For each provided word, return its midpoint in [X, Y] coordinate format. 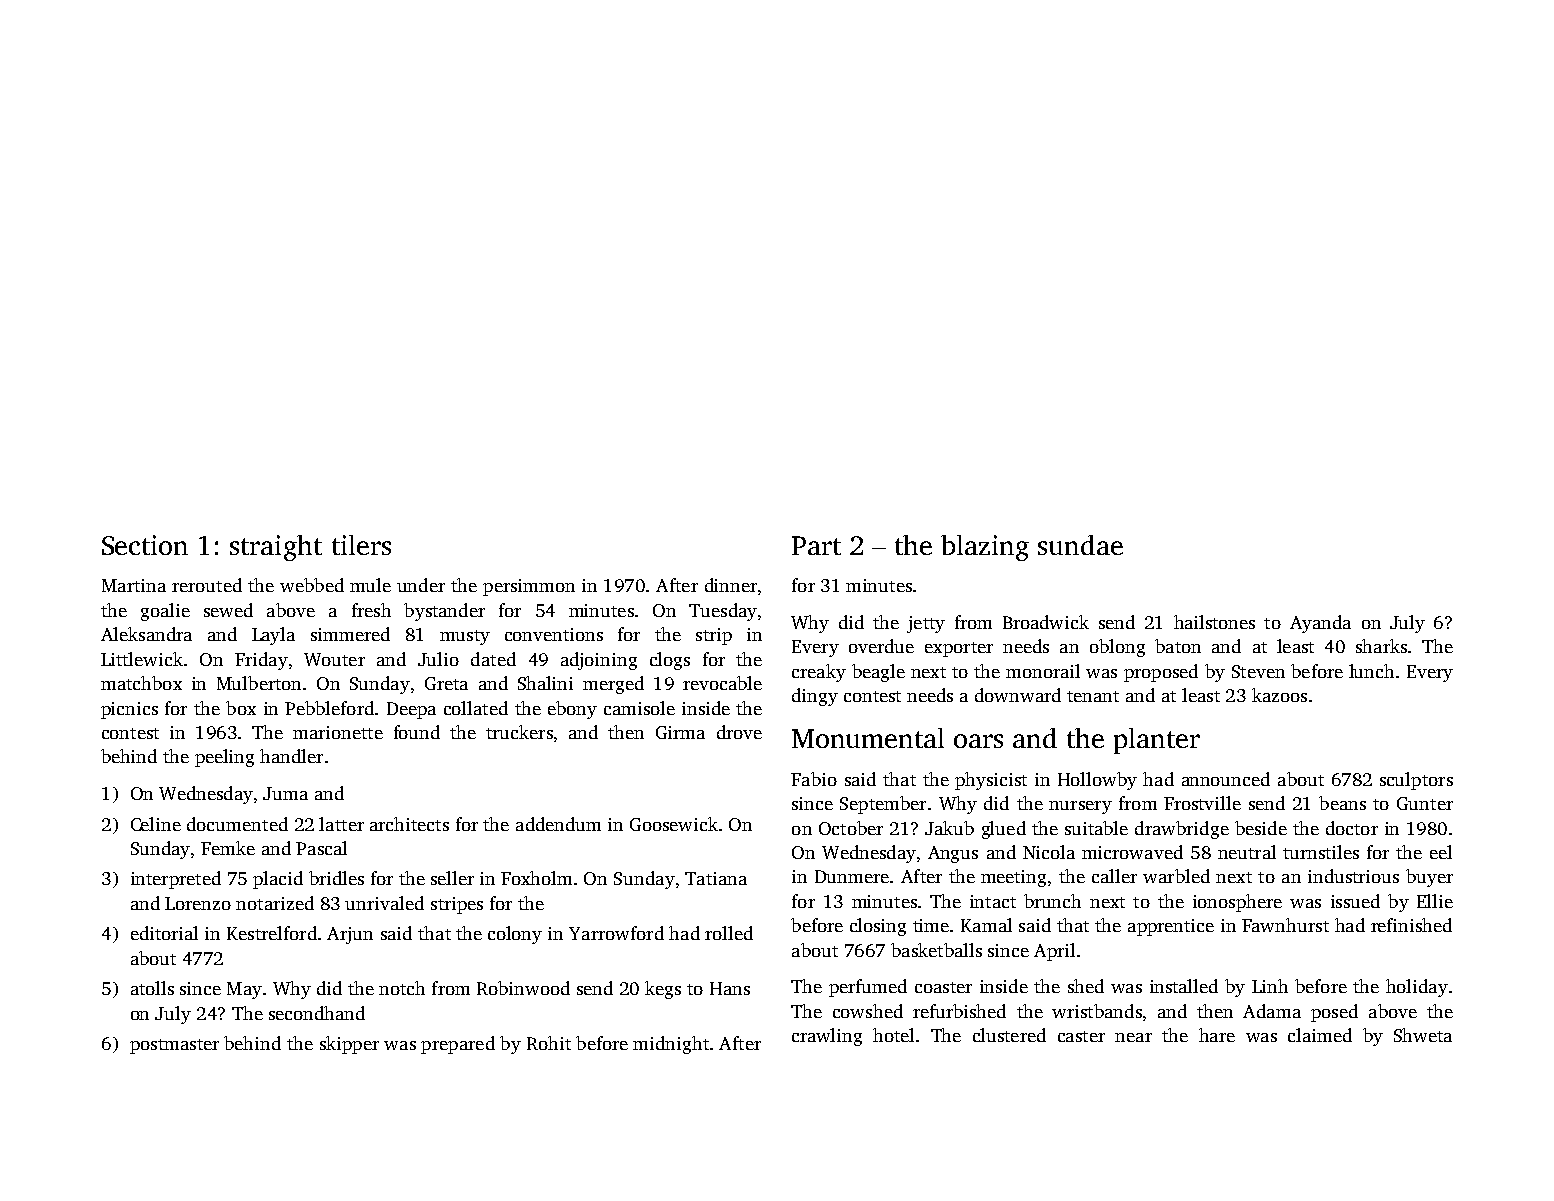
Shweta [1423, 1035]
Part [816, 545]
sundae [1080, 545]
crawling [827, 1037]
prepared [458, 1045]
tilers [361, 545]
